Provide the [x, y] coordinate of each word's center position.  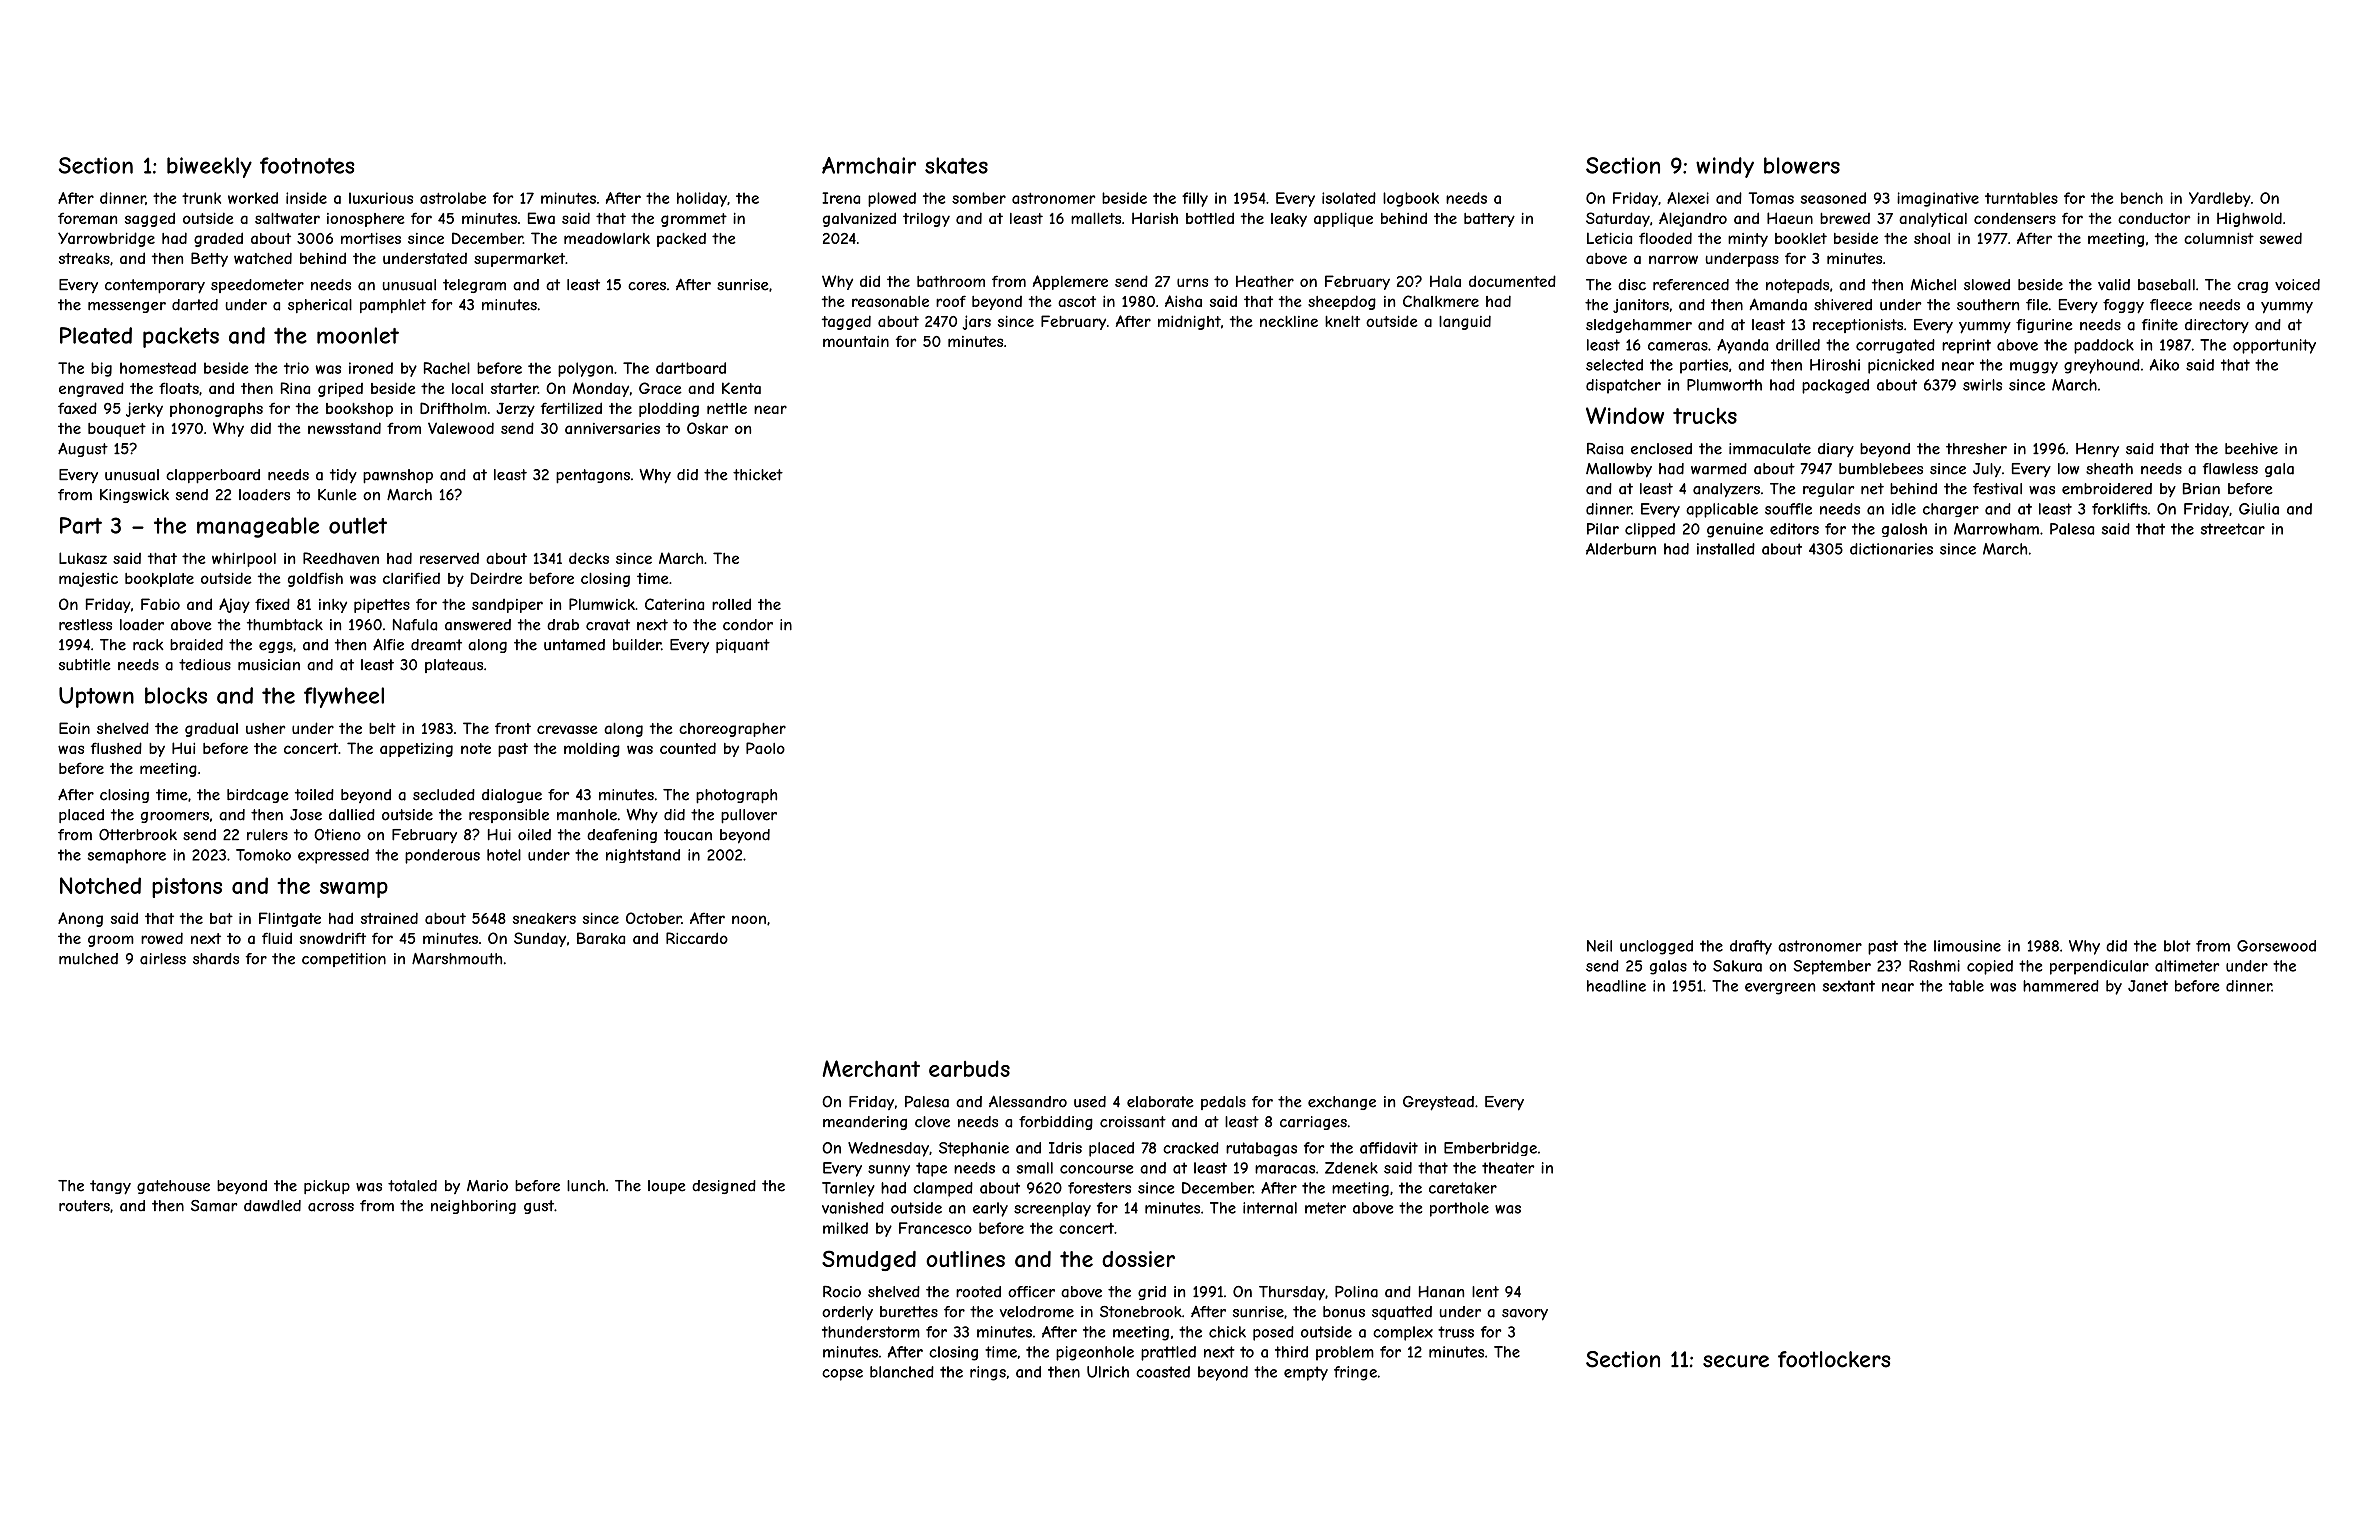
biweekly [209, 167]
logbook [1411, 199]
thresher [1976, 449]
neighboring [473, 1207]
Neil [1599, 946]
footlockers [1834, 1359]
